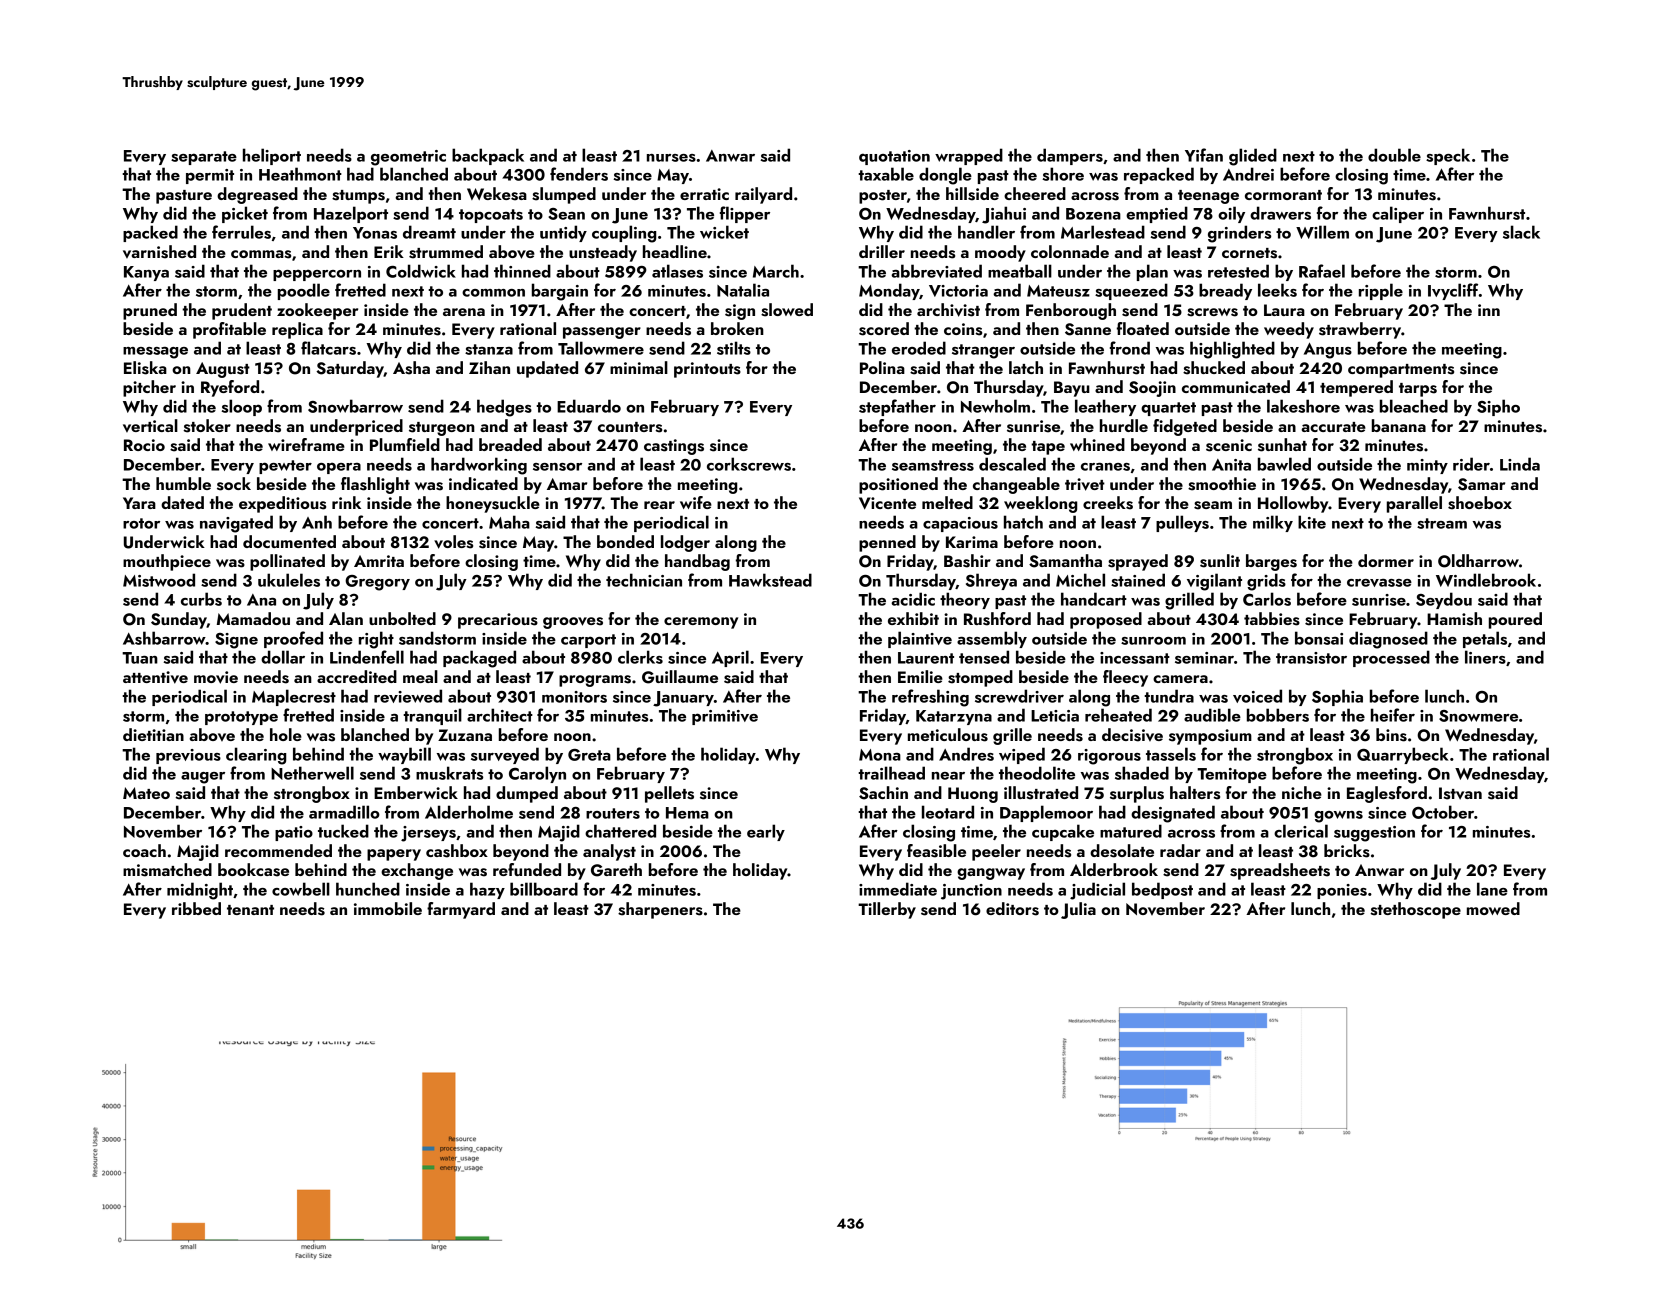 The image size is (1673, 1293). Describe the element at coordinates (207, 426) in the image. I see `stoker` at that location.
